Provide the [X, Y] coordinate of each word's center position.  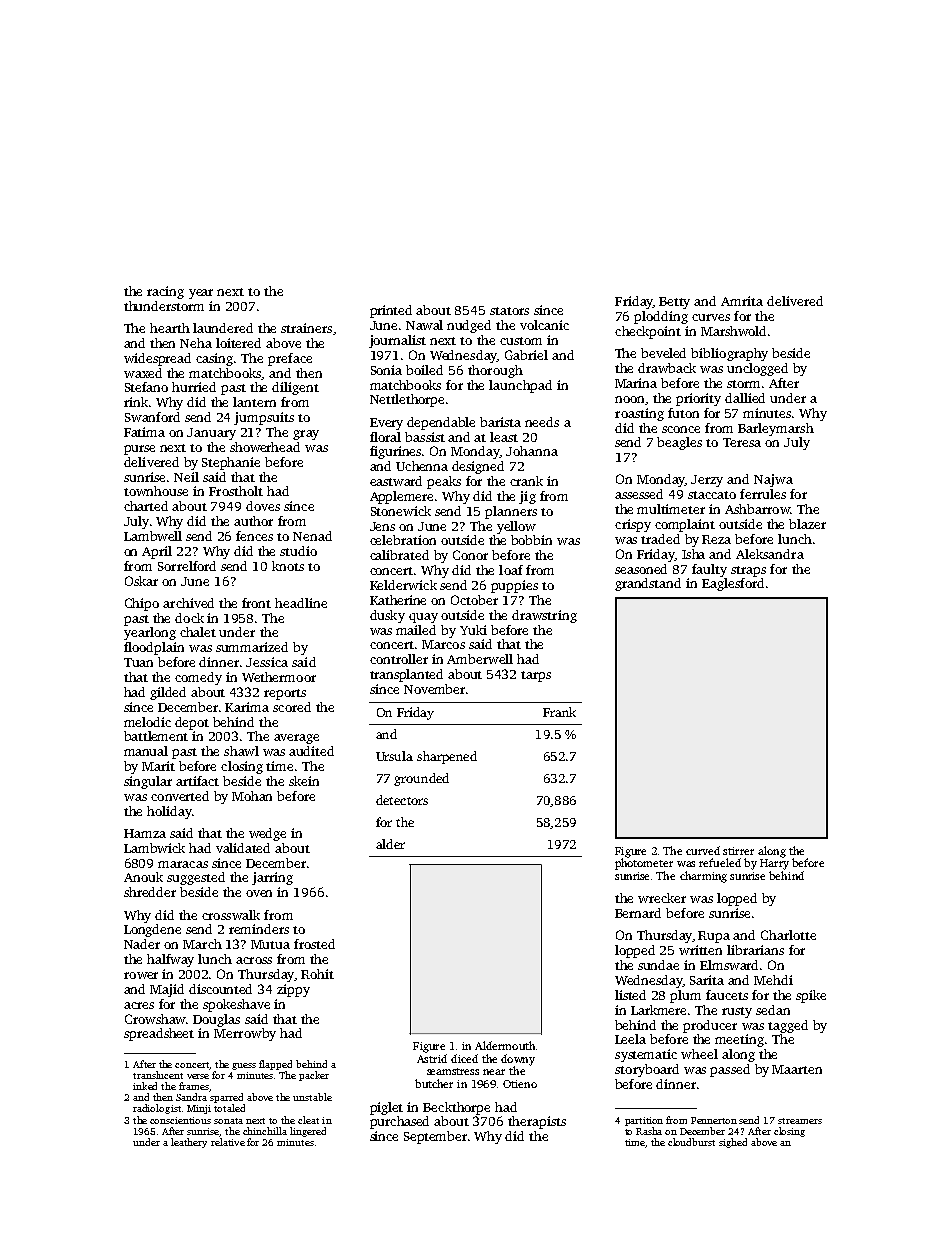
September [435, 1137]
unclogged [757, 369]
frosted [314, 944]
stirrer [738, 851]
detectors [402, 800]
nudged [469, 326]
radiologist [157, 1109]
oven [259, 893]
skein [304, 781]
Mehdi [773, 980]
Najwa [773, 480]
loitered [238, 343]
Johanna [532, 451]
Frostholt [236, 491]
